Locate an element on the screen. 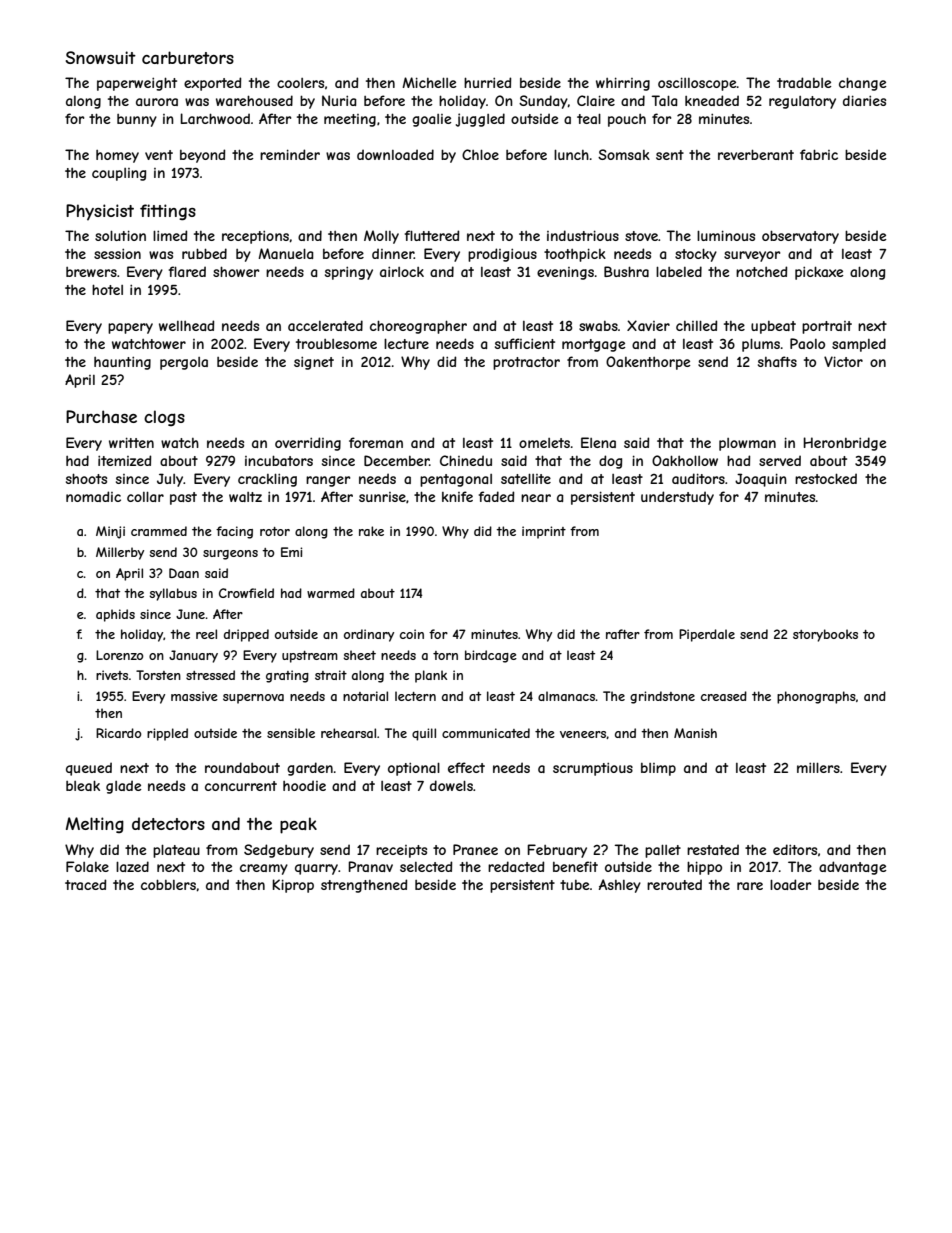 The width and height of the screenshot is (952, 1233). plowman is located at coordinates (747, 444).
